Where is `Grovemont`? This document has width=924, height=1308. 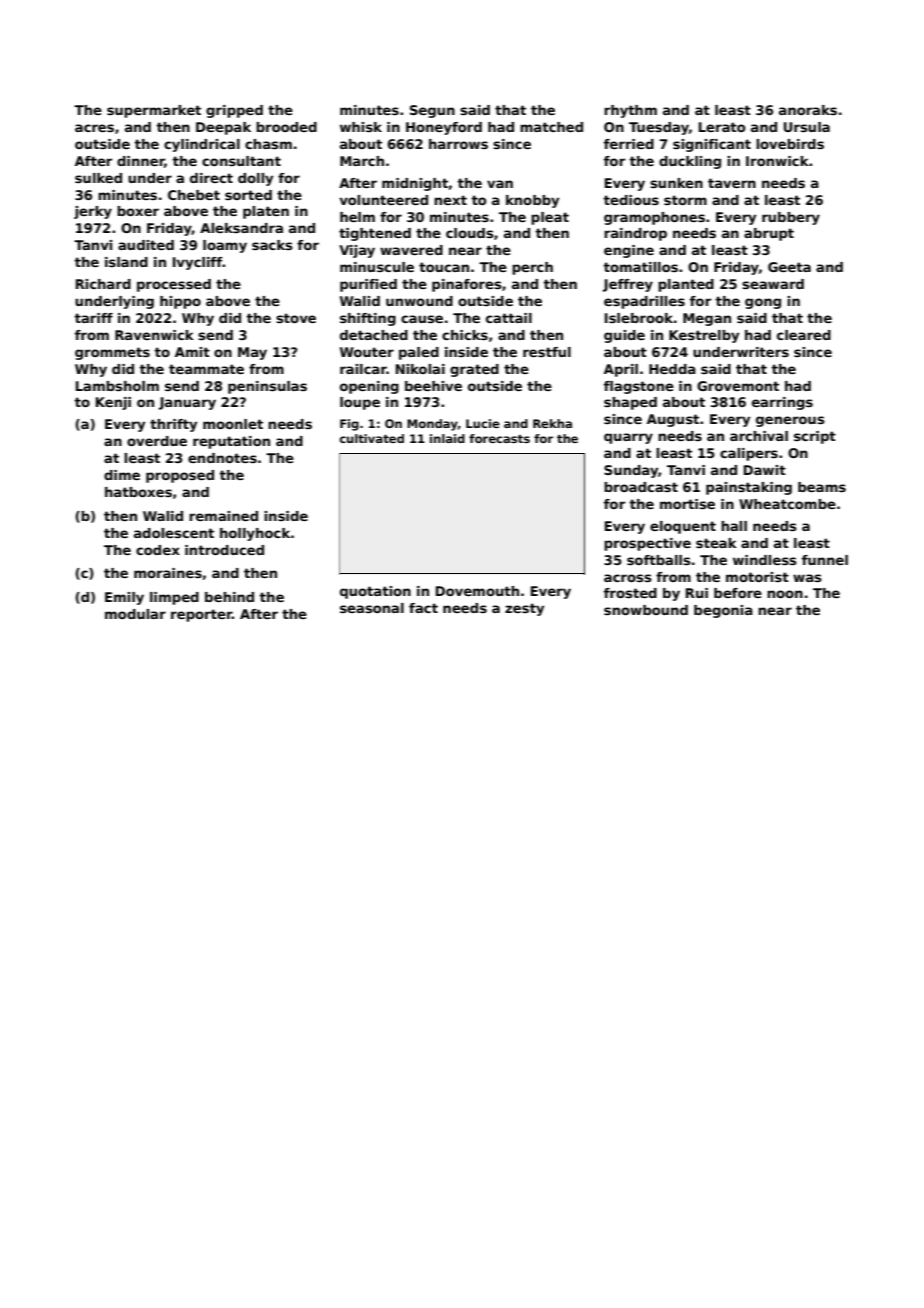 Grovemont is located at coordinates (738, 386).
